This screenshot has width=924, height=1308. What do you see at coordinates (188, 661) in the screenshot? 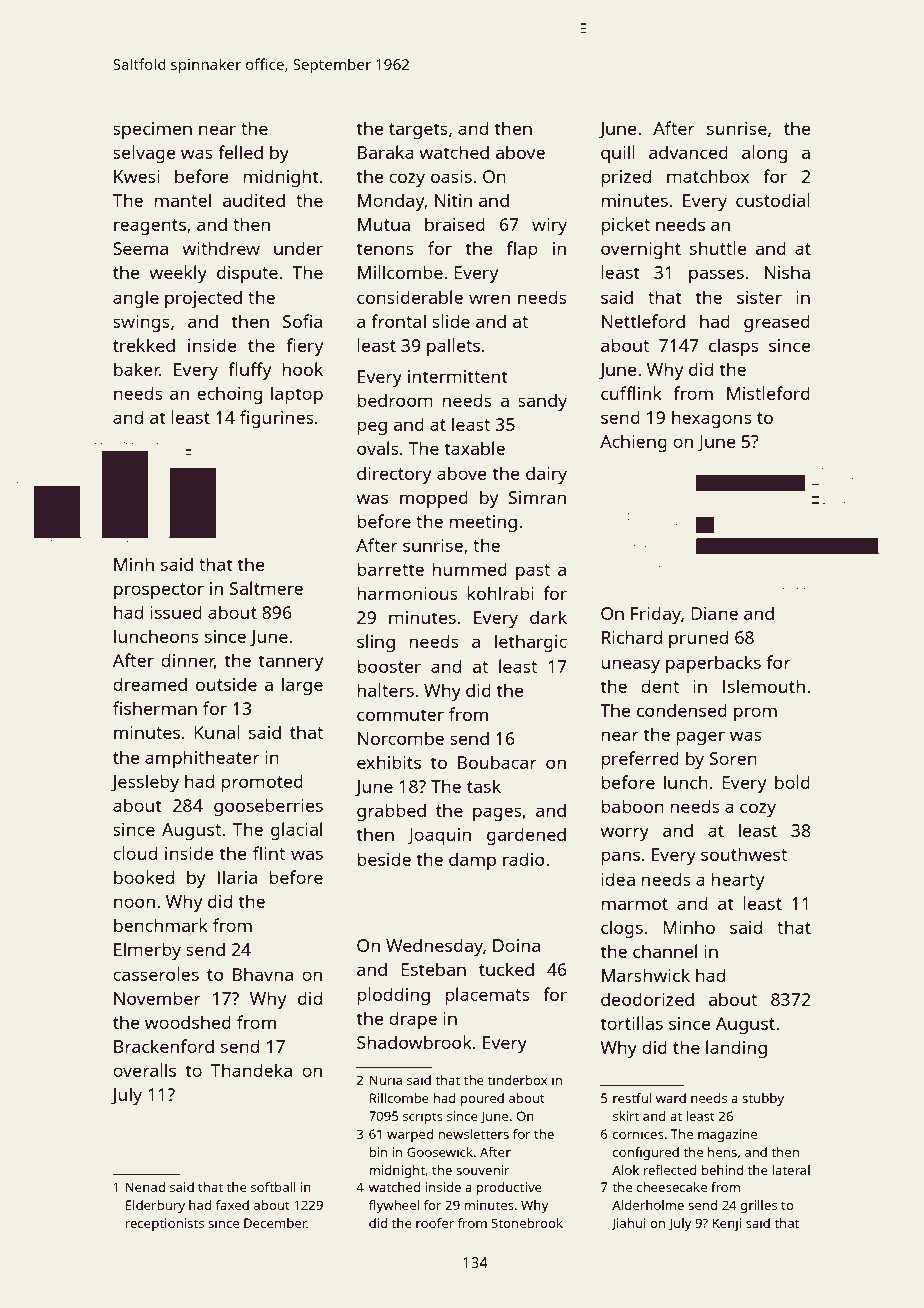
I see `dinner` at bounding box center [188, 661].
